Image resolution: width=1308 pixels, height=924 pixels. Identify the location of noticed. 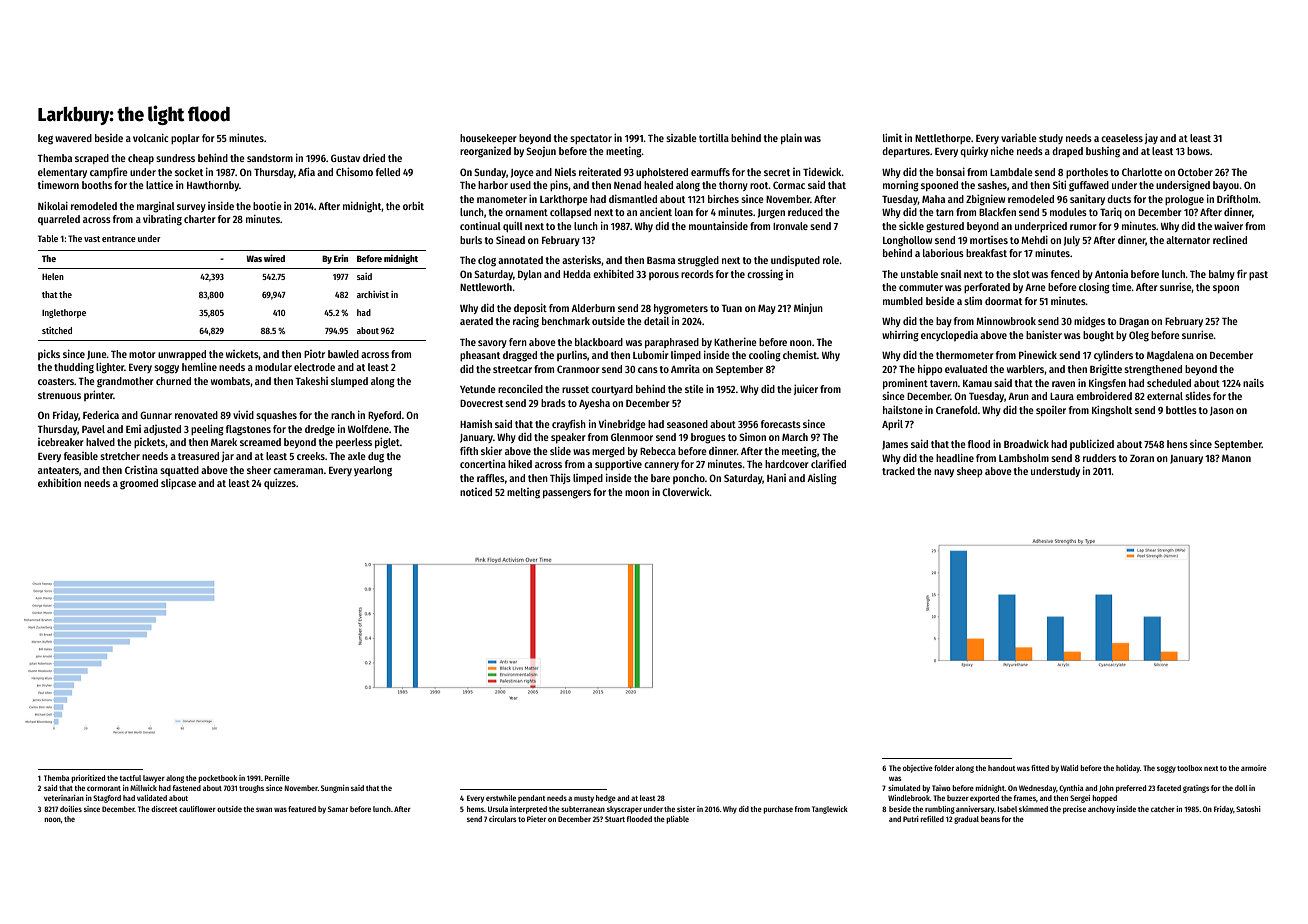
(476, 492).
